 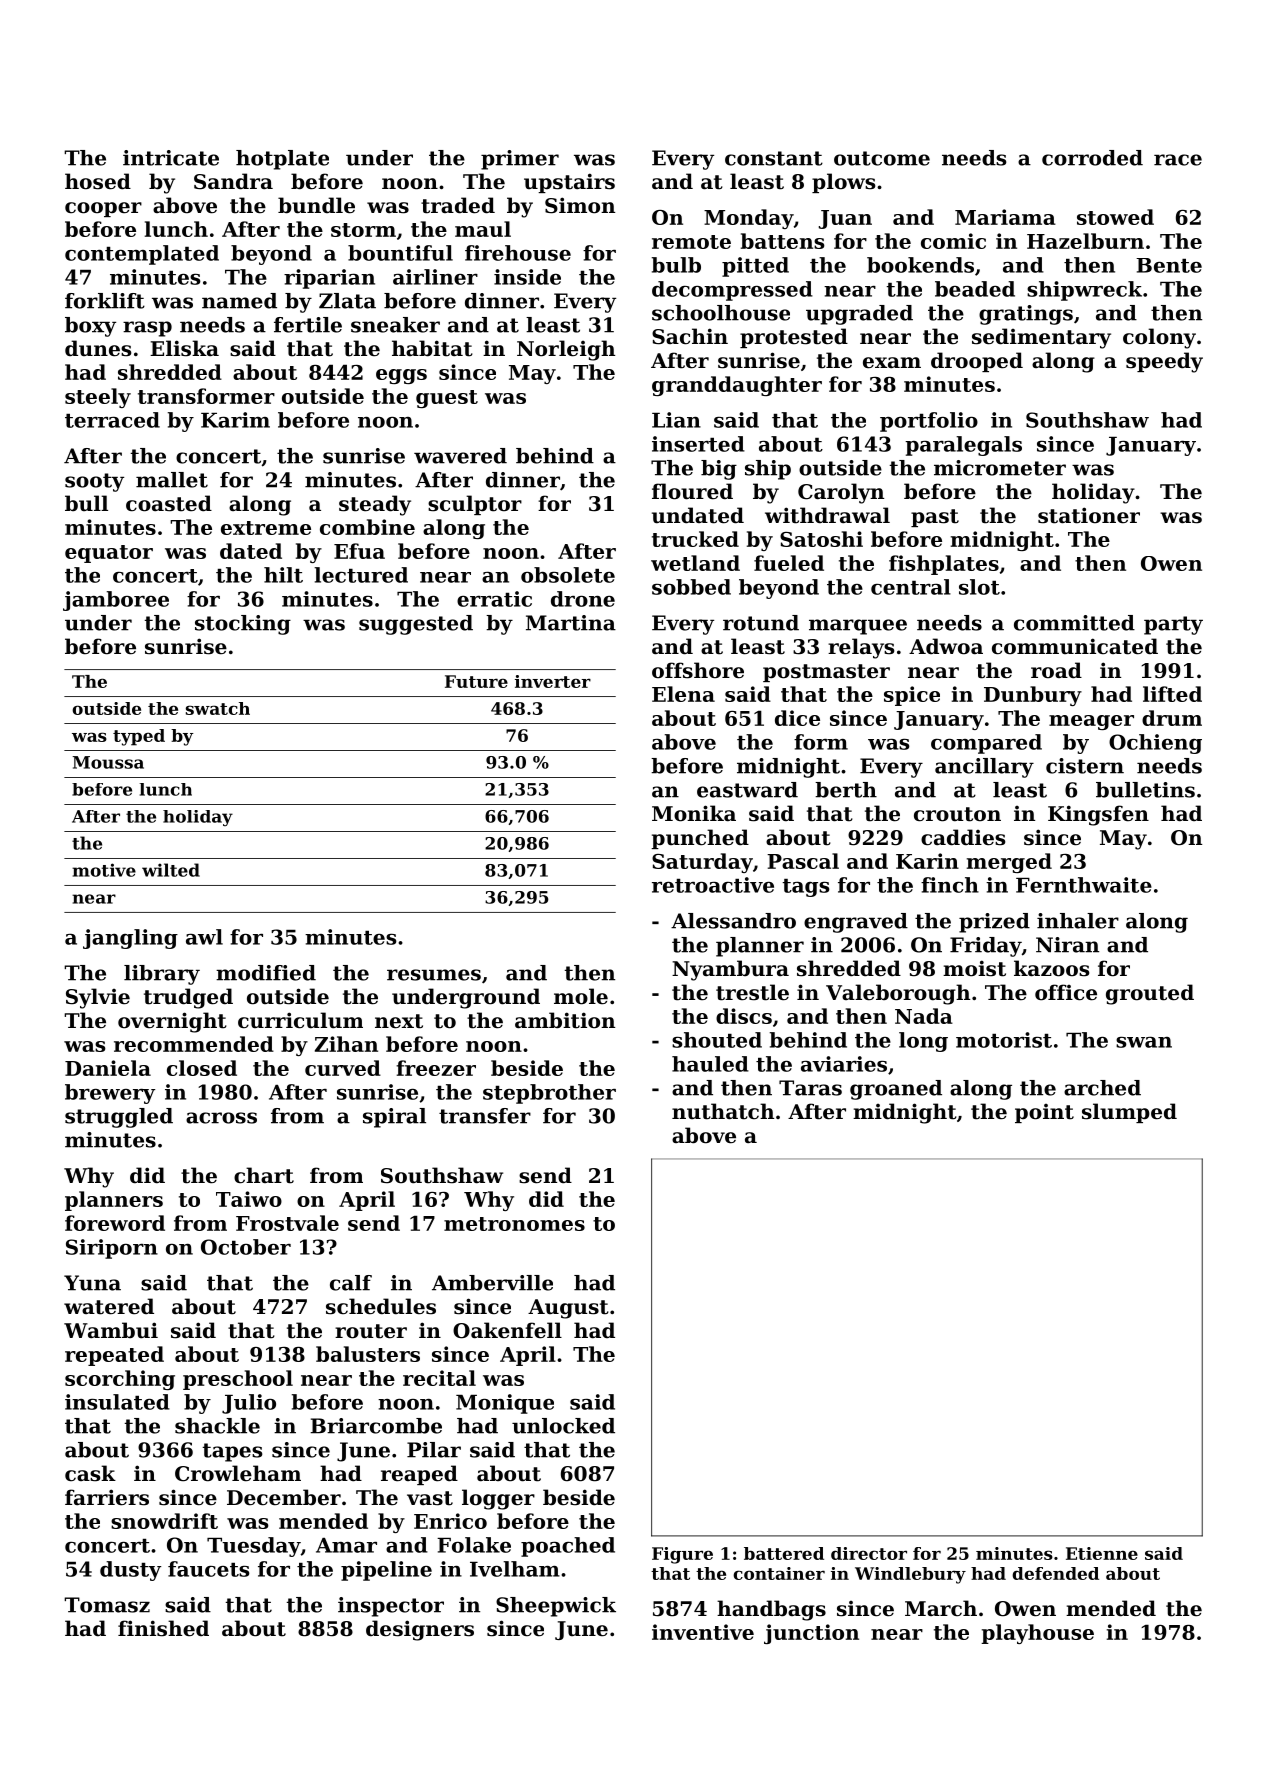 I want to click on August, so click(x=568, y=1309).
